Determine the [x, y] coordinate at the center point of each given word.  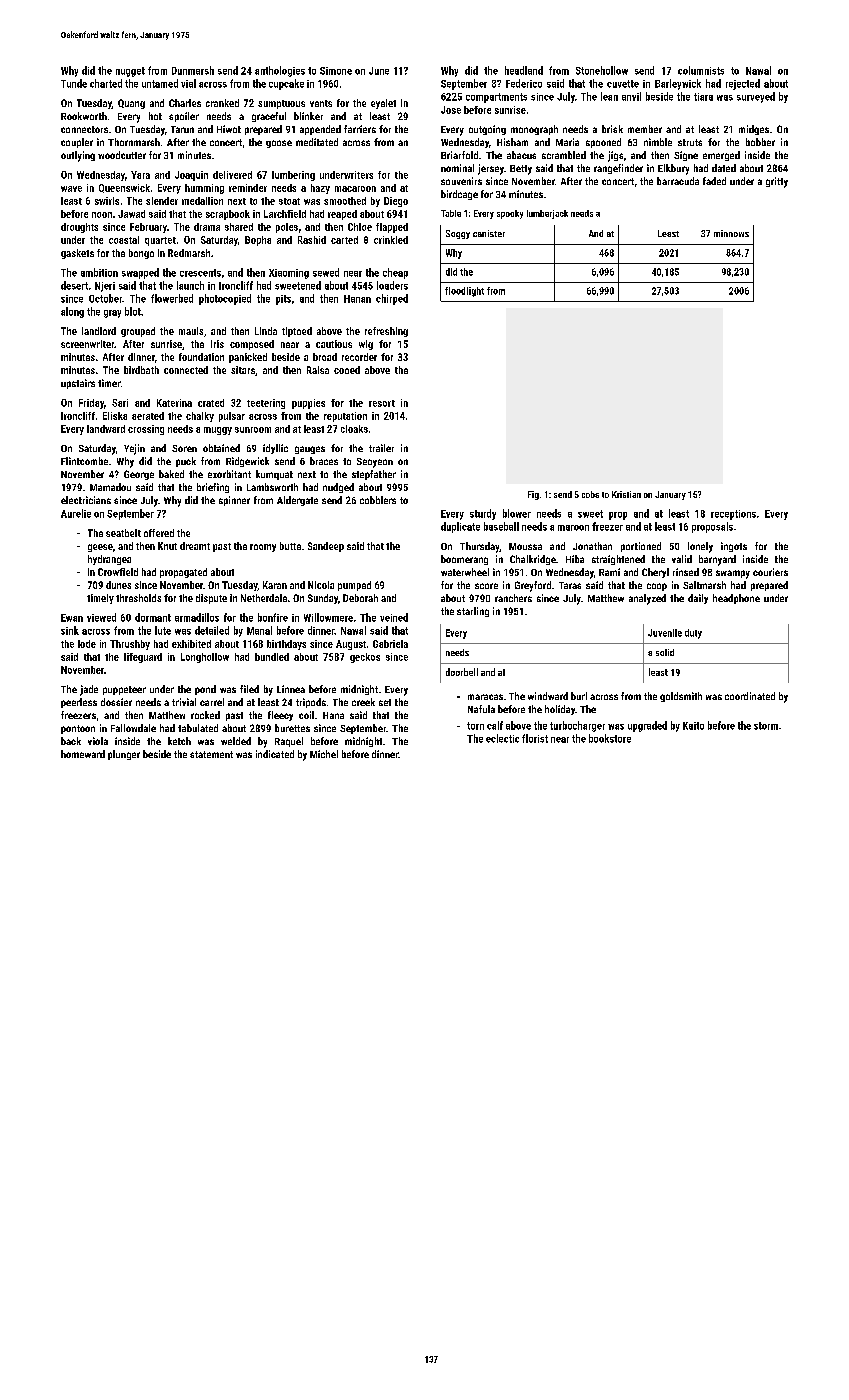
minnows [731, 233]
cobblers [378, 500]
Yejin [134, 449]
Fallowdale [133, 728]
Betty [521, 170]
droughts [79, 228]
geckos [365, 658]
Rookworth [84, 116]
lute [163, 630]
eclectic [502, 738]
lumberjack [547, 214]
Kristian [626, 494]
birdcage [459, 195]
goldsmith [681, 697]
